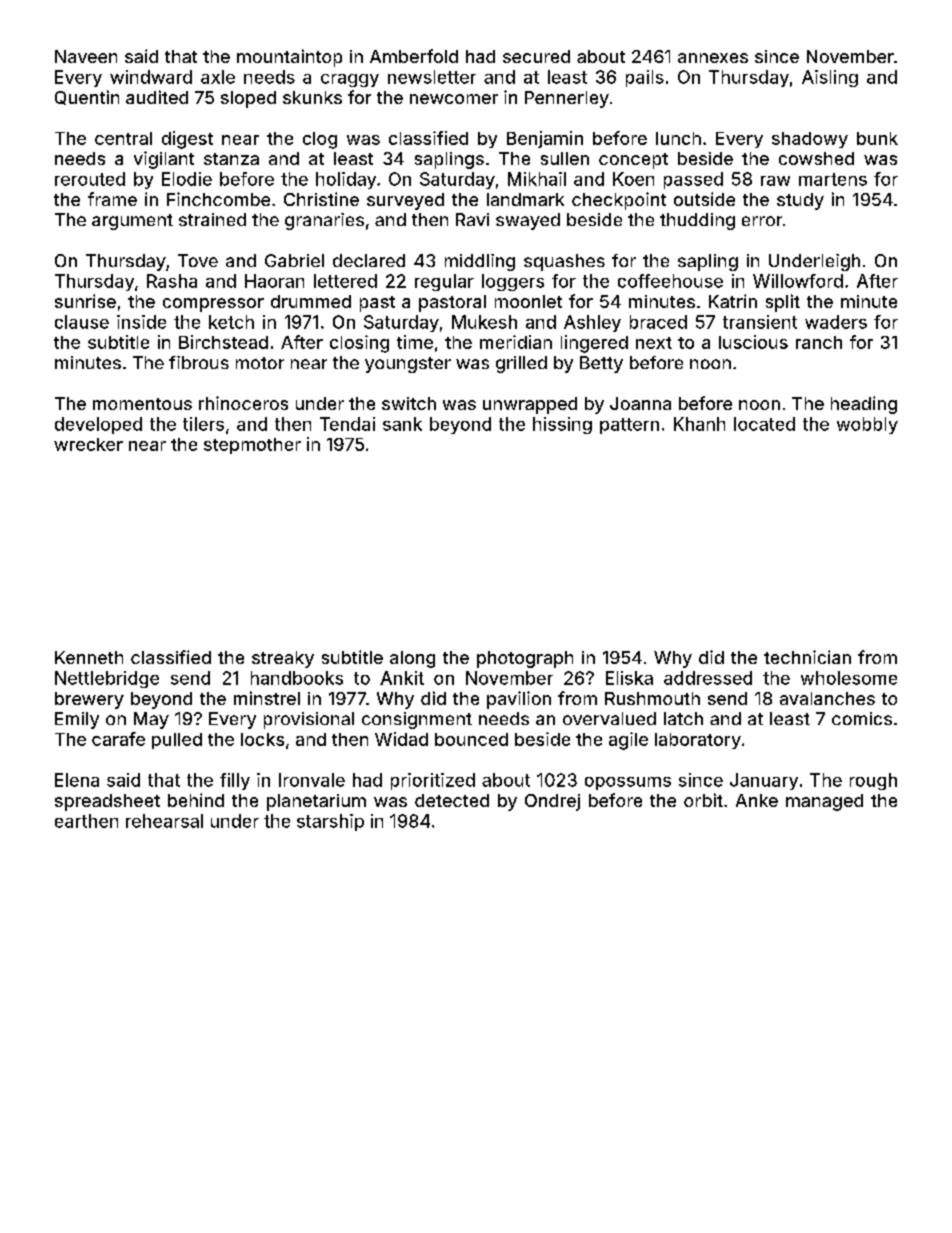 The width and height of the screenshot is (952, 1233). I want to click on wholesome, so click(849, 678).
